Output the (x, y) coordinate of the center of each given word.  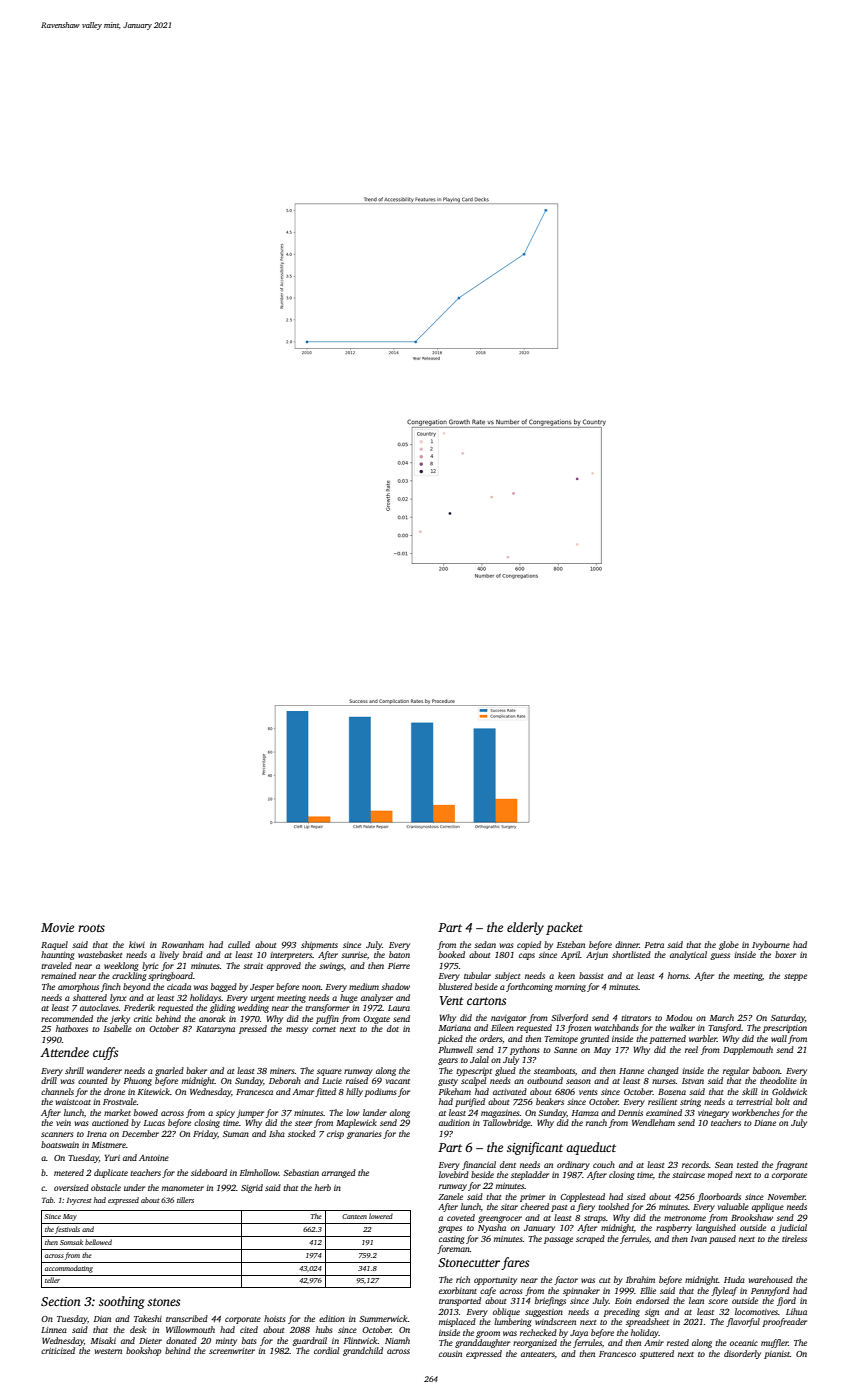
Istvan (693, 1081)
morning (570, 988)
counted (93, 1080)
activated (510, 1091)
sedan (485, 944)
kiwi (137, 944)
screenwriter (232, 1351)
